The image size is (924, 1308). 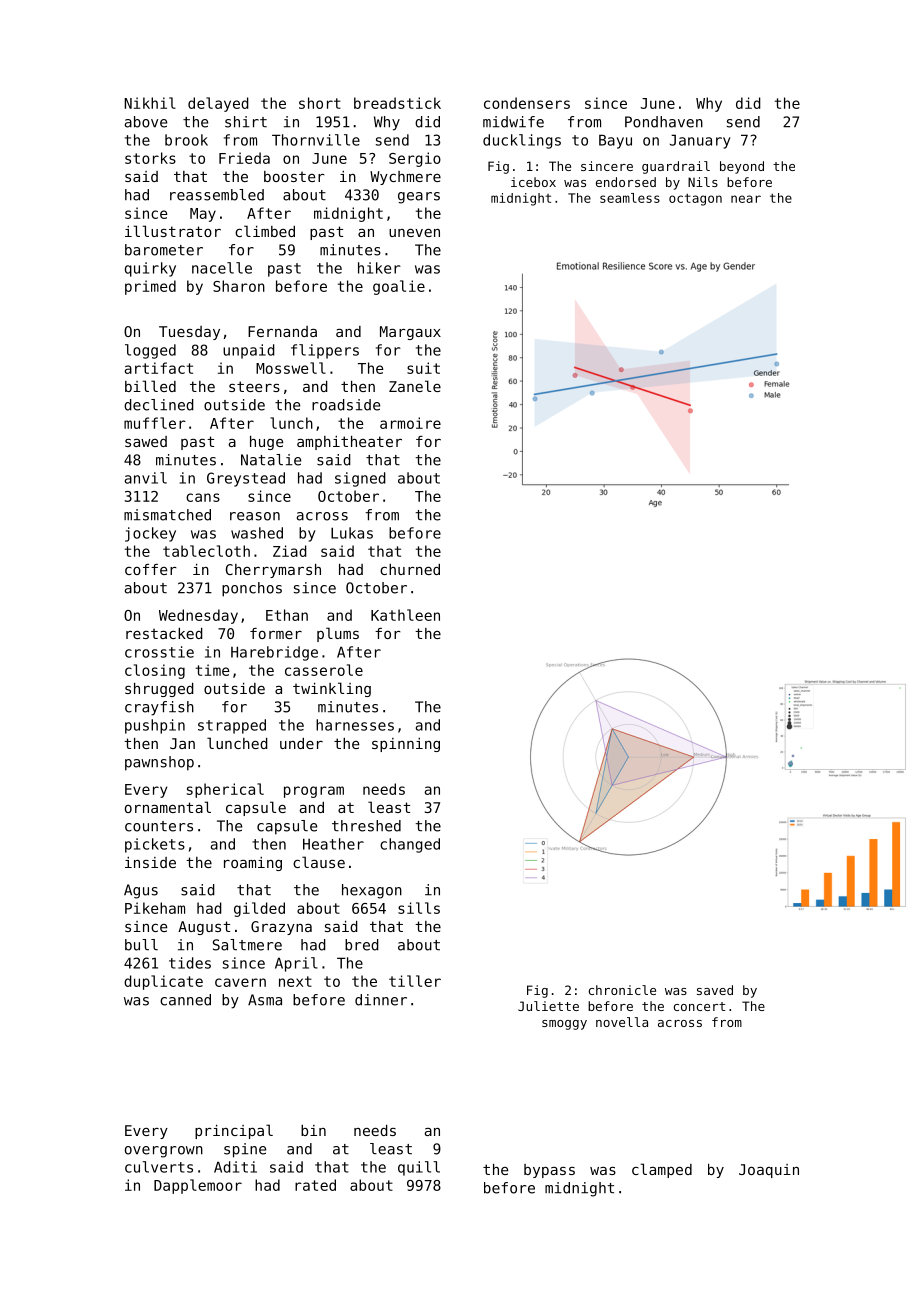 What do you see at coordinates (695, 200) in the screenshot?
I see `octagon` at bounding box center [695, 200].
